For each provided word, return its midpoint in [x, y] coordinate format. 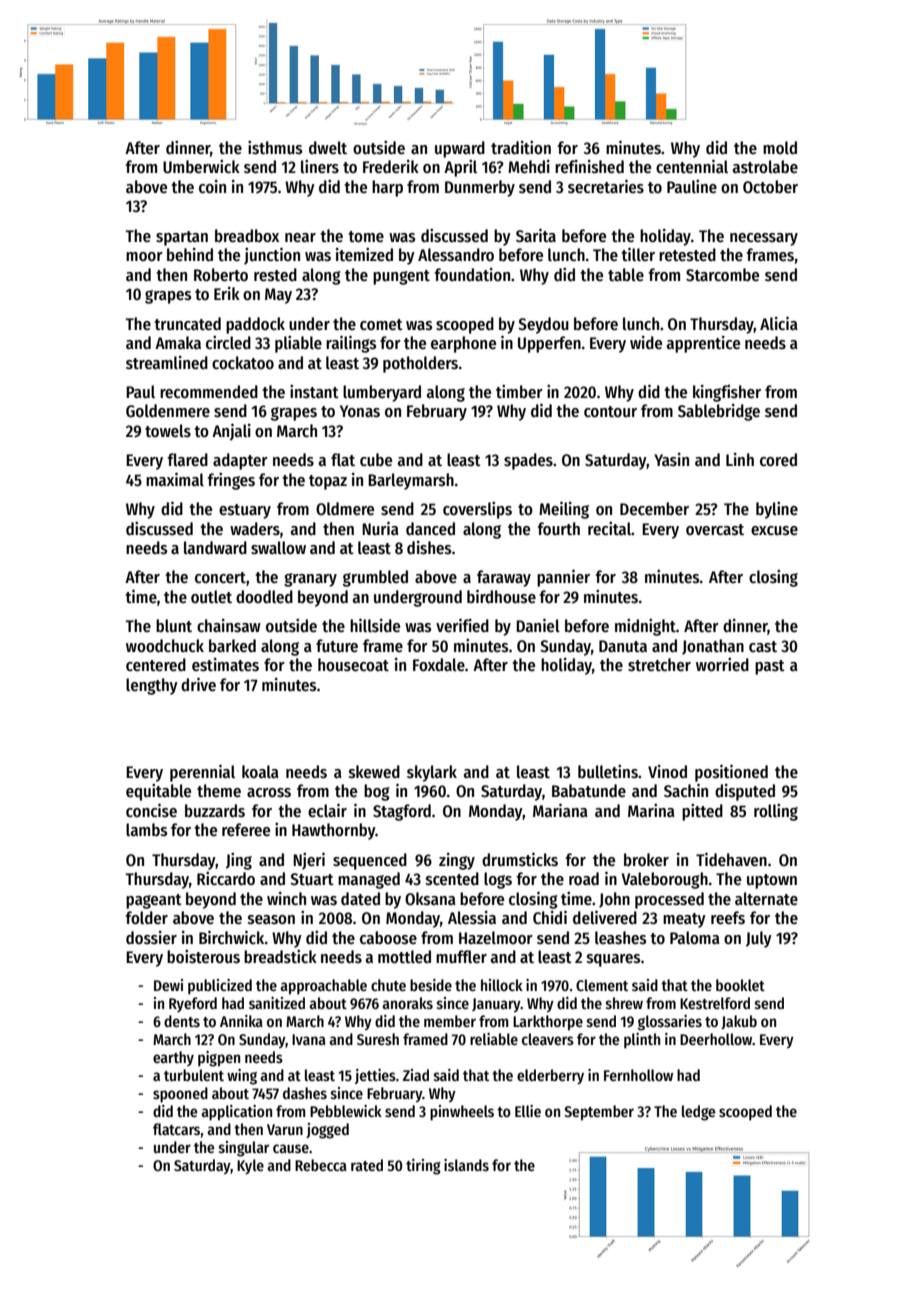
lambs [146, 830]
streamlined [167, 363]
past [770, 667]
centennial [692, 167]
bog [377, 792]
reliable [494, 1039]
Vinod [667, 772]
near [300, 238]
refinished [589, 167]
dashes [305, 1093]
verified [462, 626]
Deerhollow [716, 1039]
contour [610, 412]
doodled [264, 597]
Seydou [543, 325]
